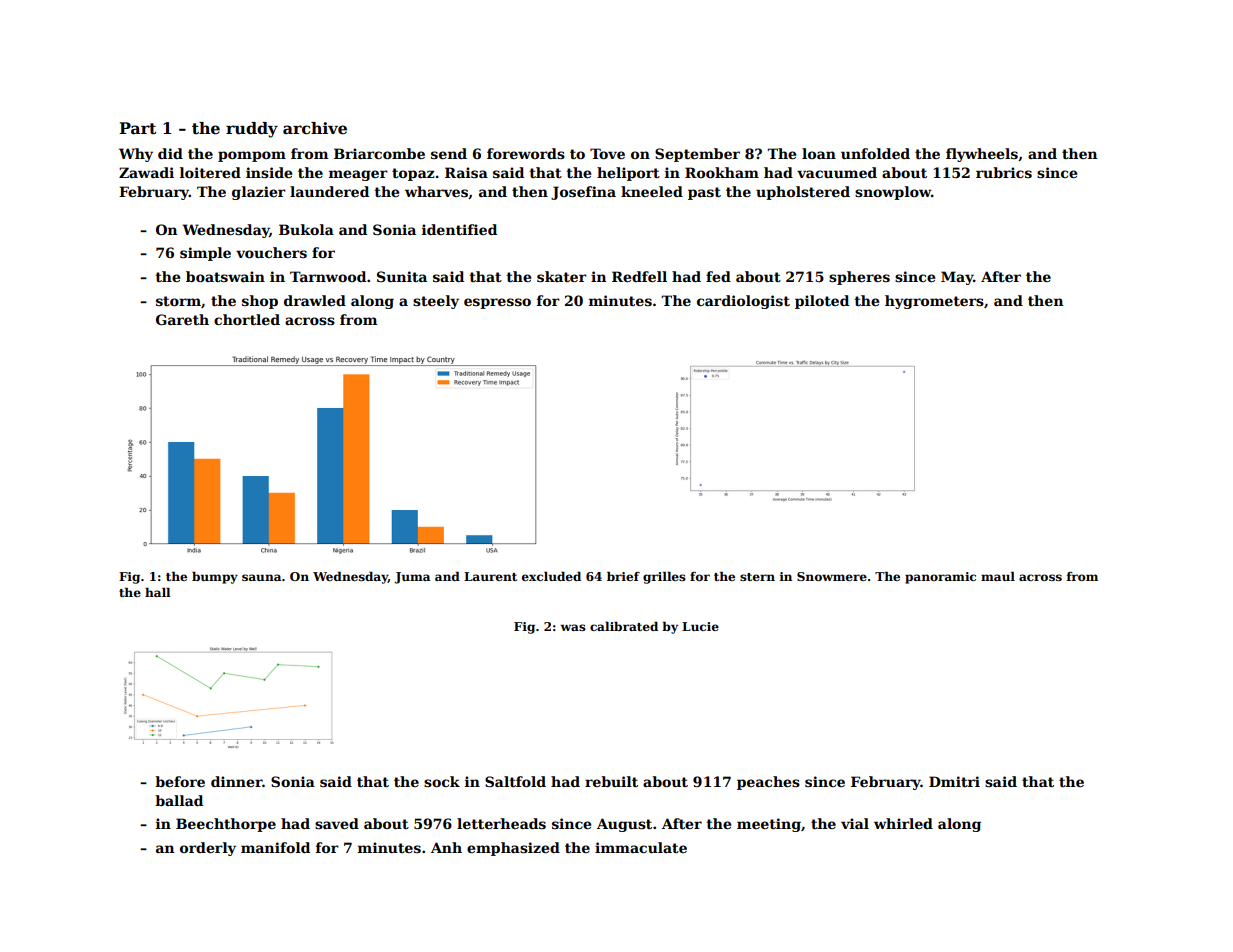 The width and height of the page is (1233, 952). I want to click on Tove, so click(607, 153).
